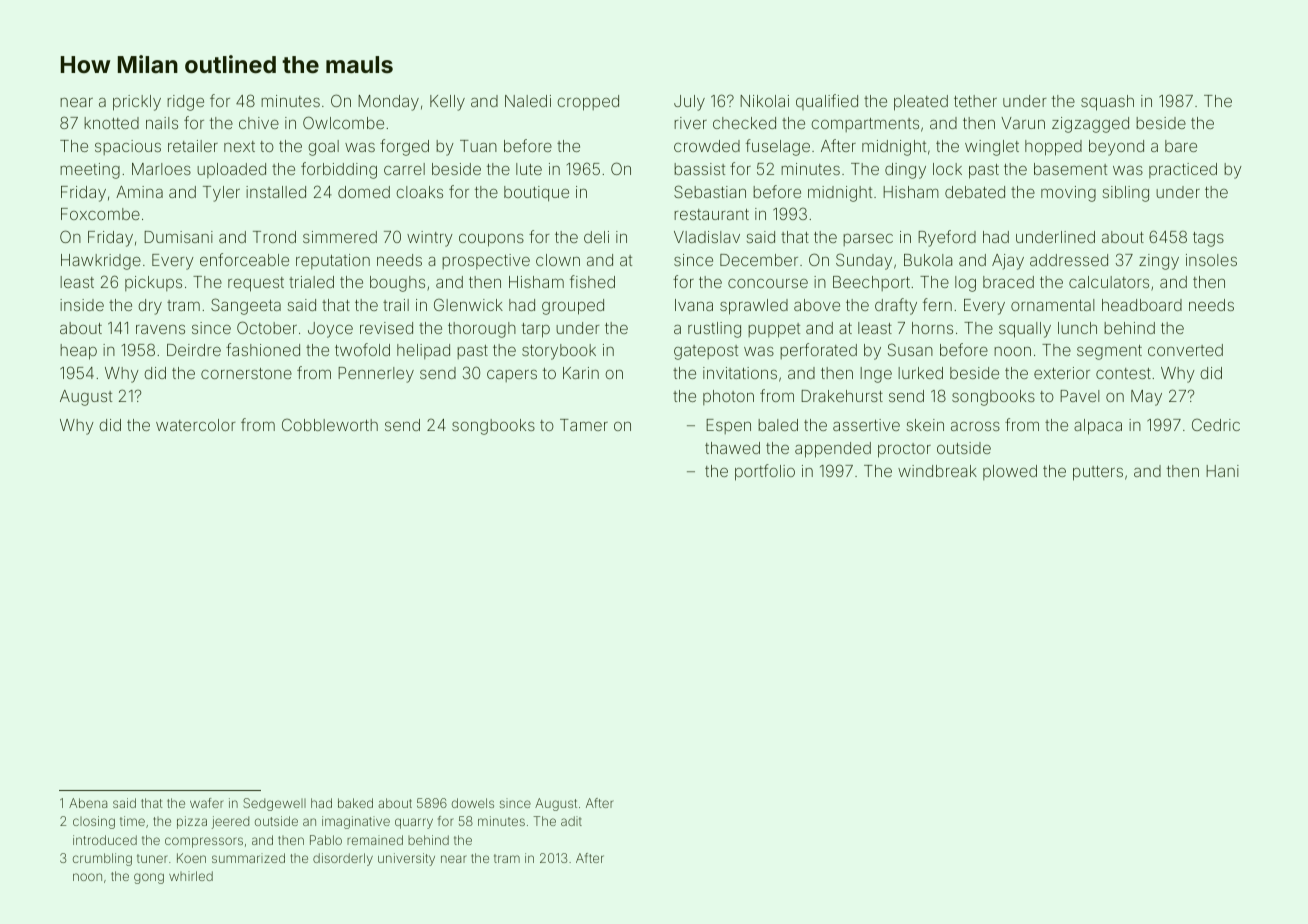 This document has width=1308, height=924. I want to click on portfolio, so click(765, 472).
